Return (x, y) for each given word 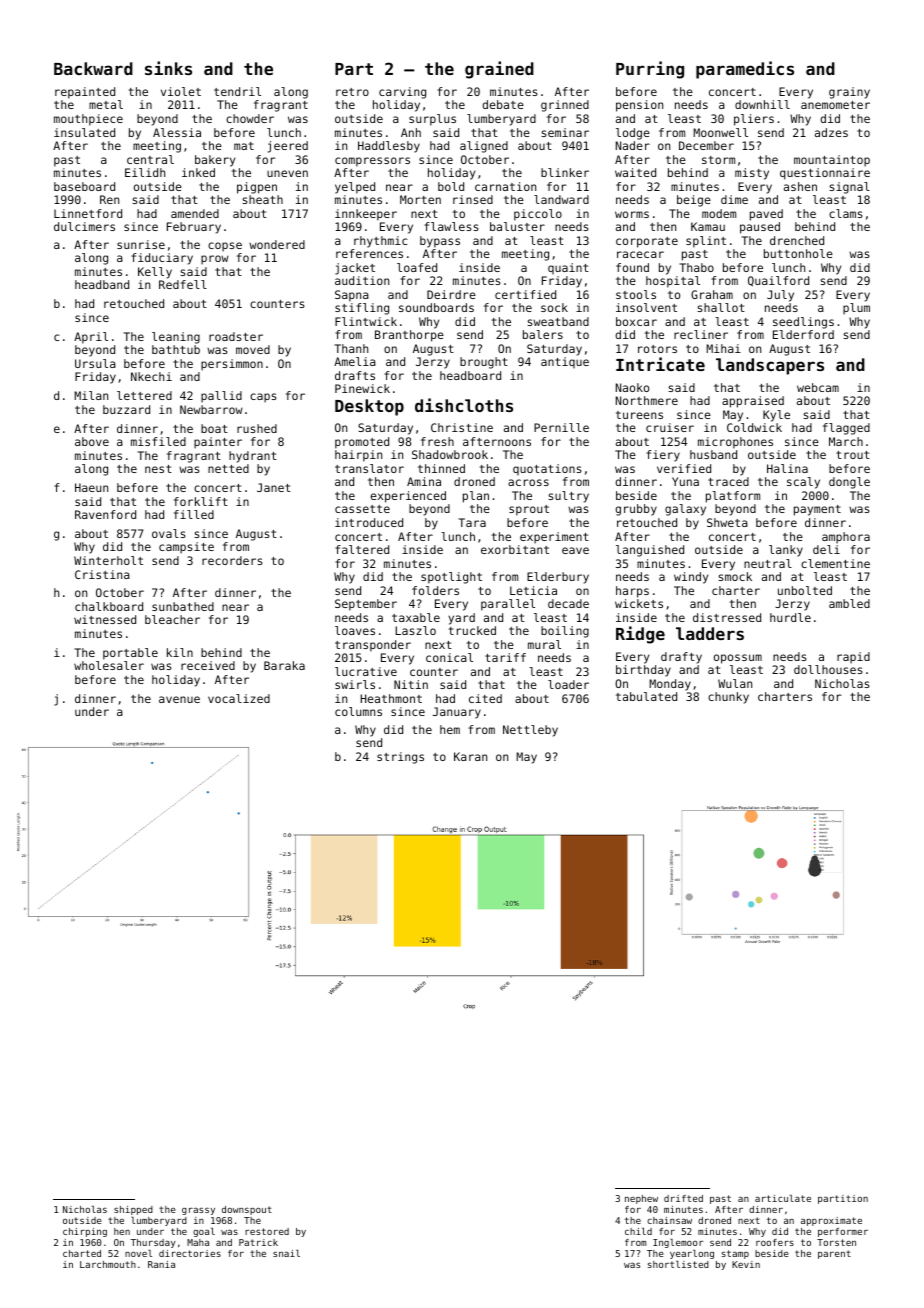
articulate (783, 1198)
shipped (133, 1210)
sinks (168, 68)
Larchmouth (108, 1264)
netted (228, 468)
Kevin (746, 1264)
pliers (754, 120)
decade (568, 603)
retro (352, 92)
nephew (641, 1199)
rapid (853, 658)
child (638, 1231)
